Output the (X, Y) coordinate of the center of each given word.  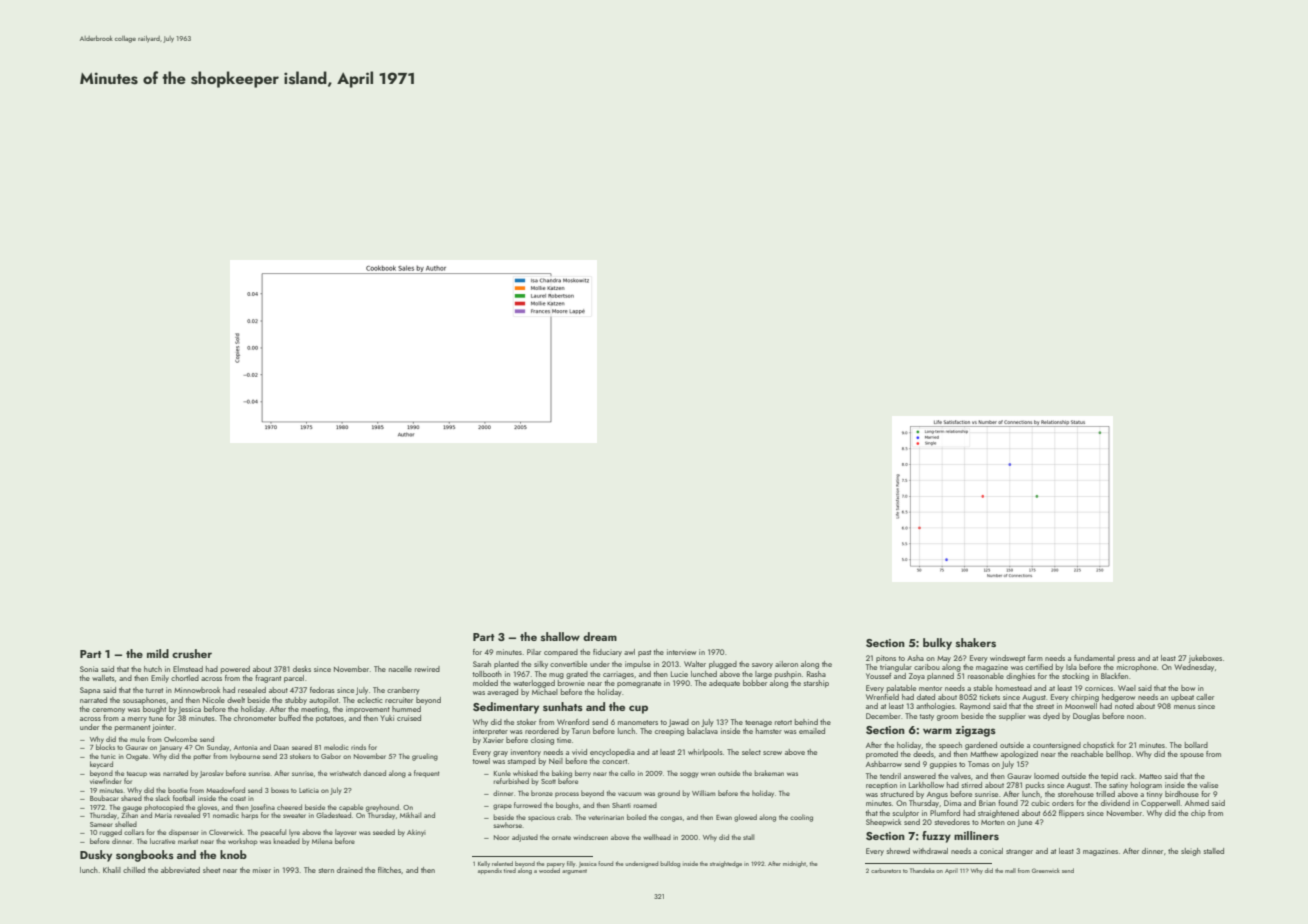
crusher (192, 653)
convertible (568, 664)
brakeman (769, 773)
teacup (137, 774)
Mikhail (410, 815)
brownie (571, 683)
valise (1209, 785)
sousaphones (144, 701)
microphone (1137, 668)
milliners (976, 835)
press (1126, 660)
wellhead (657, 837)
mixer (262, 870)
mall (1010, 870)
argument (574, 871)
